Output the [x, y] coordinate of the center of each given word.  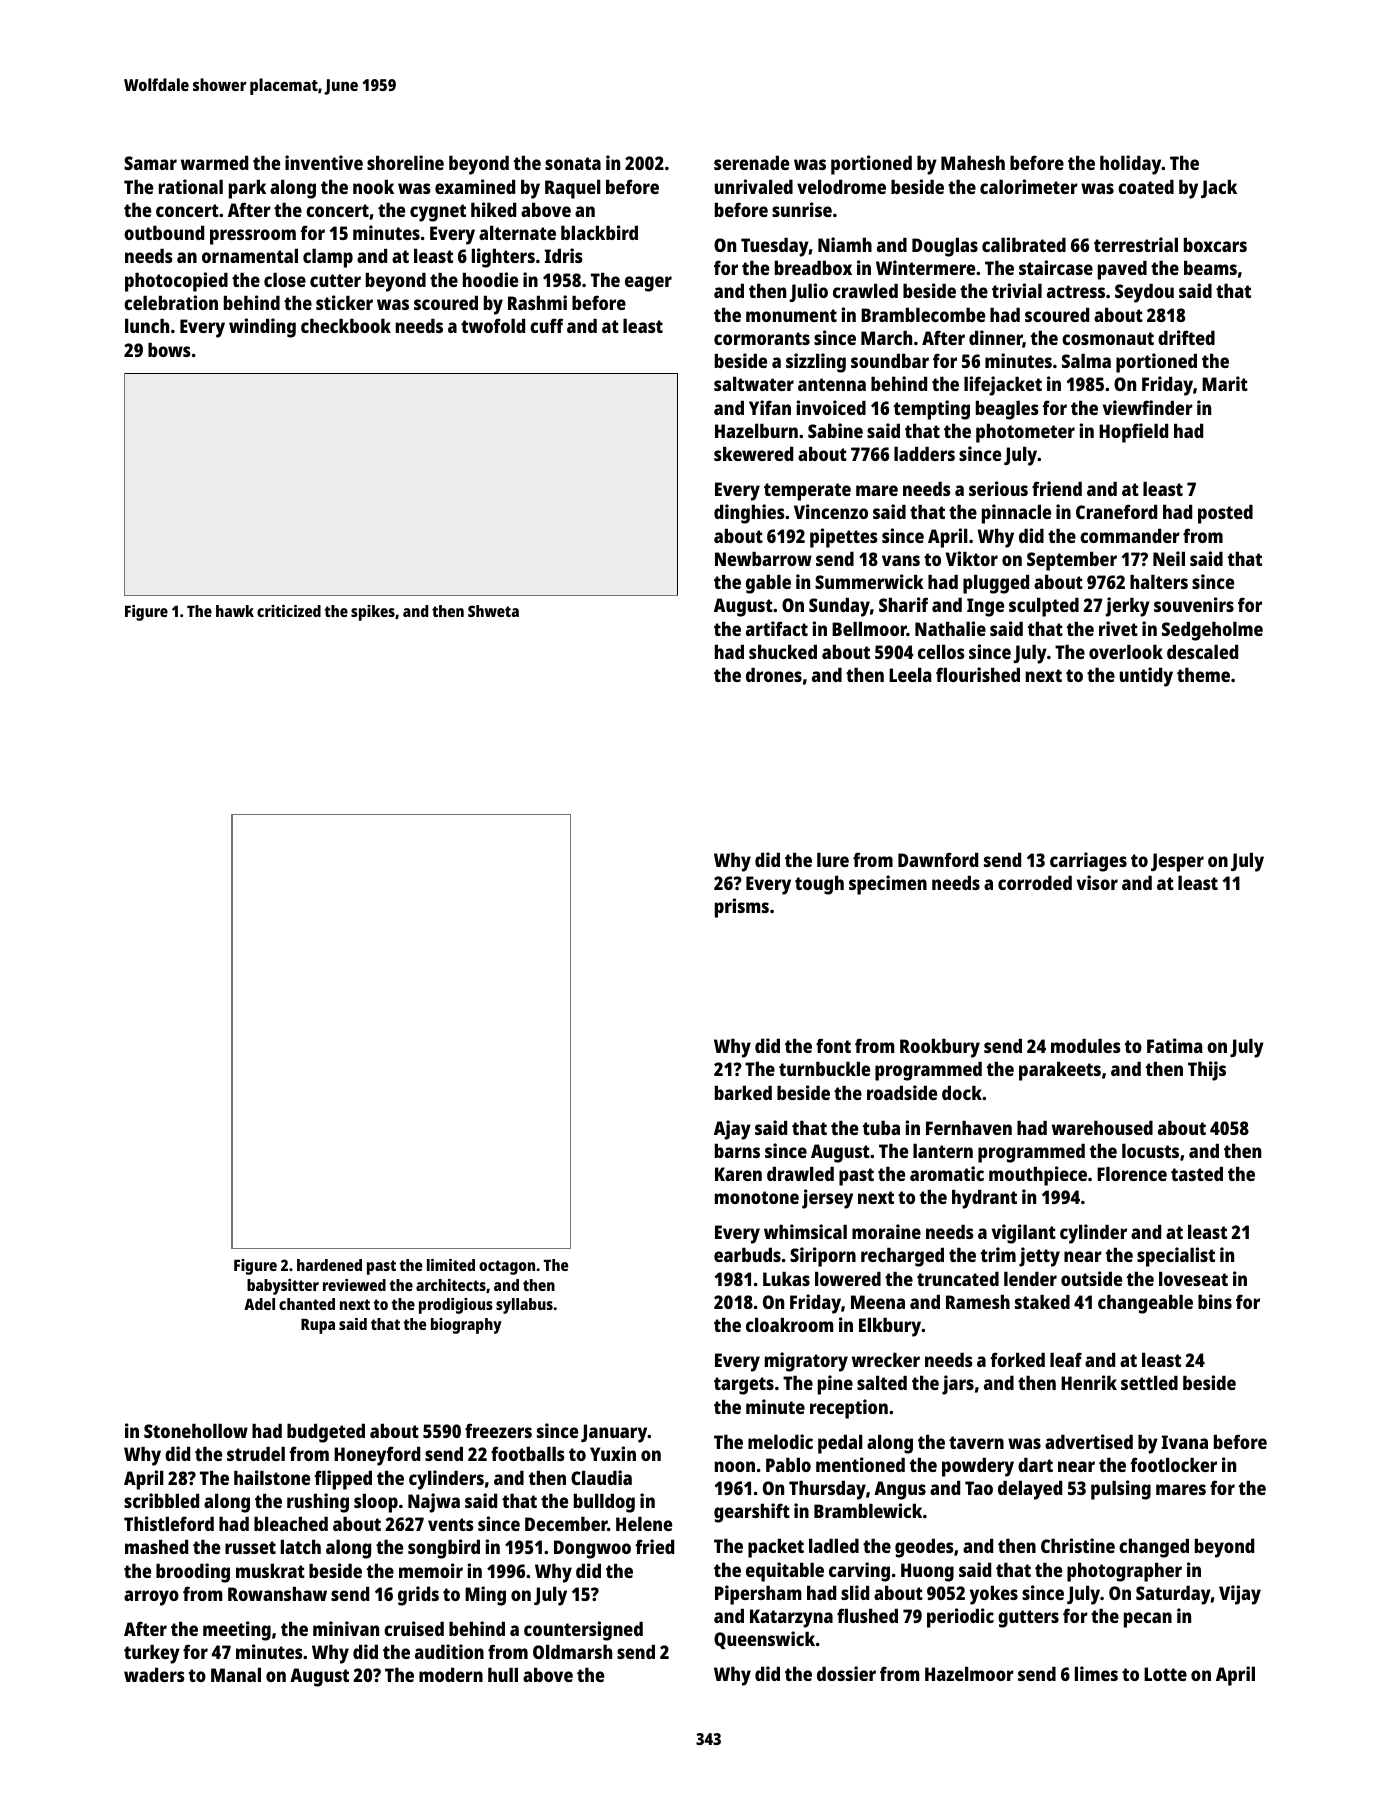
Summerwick [869, 581]
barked [743, 1092]
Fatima [1174, 1045]
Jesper [1177, 862]
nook [373, 186]
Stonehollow [196, 1430]
